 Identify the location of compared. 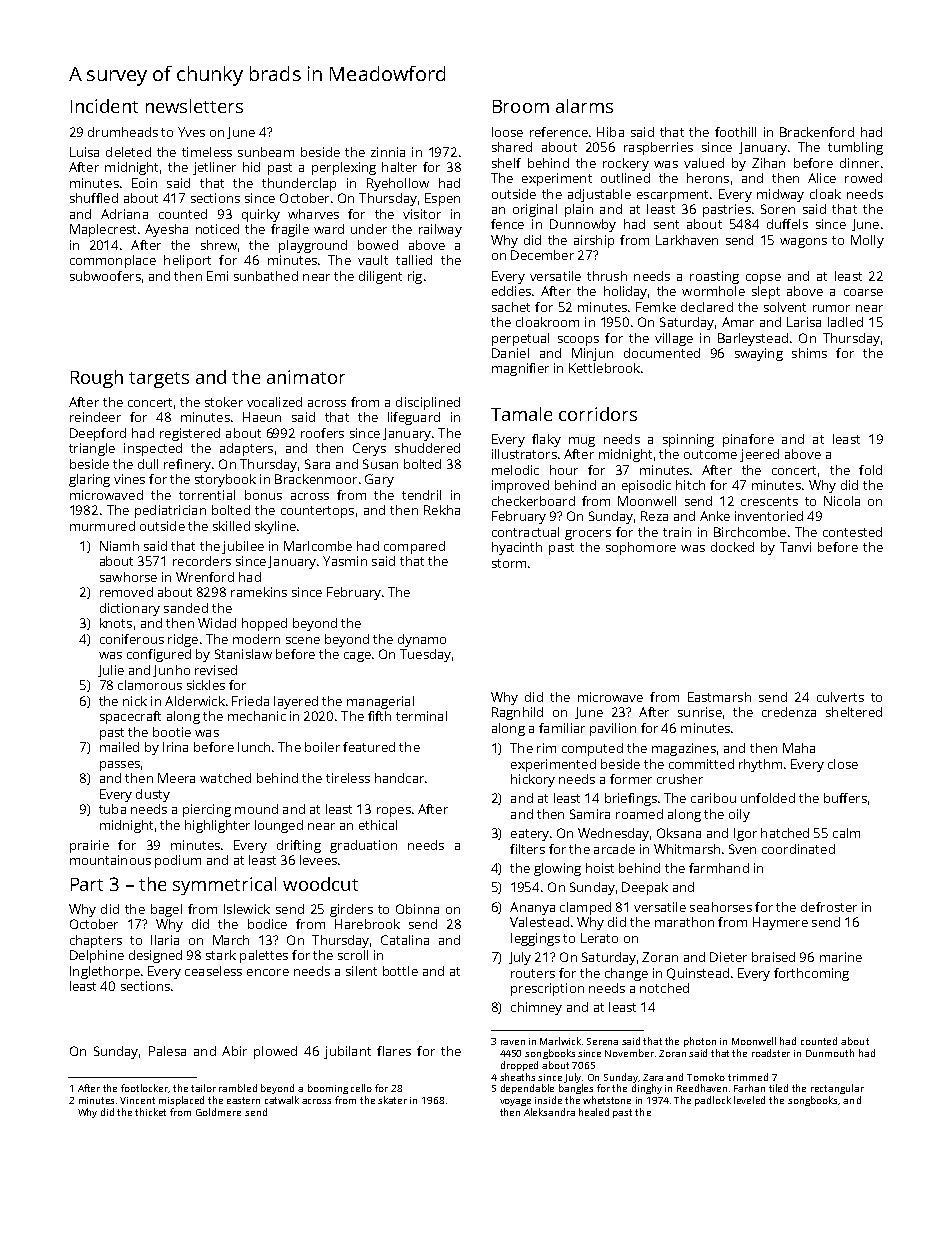
(414, 547).
